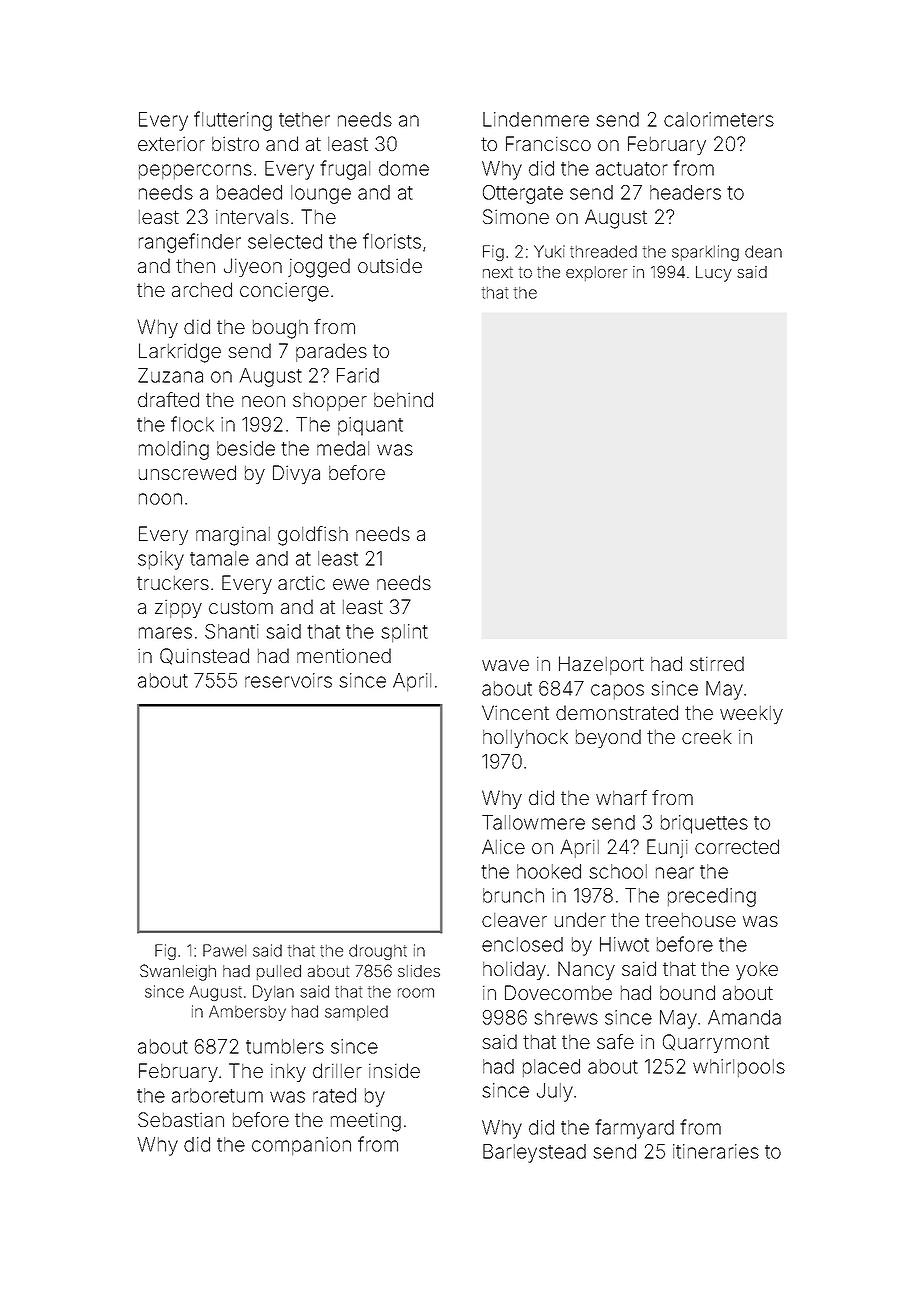  I want to click on holiday, so click(514, 970).
